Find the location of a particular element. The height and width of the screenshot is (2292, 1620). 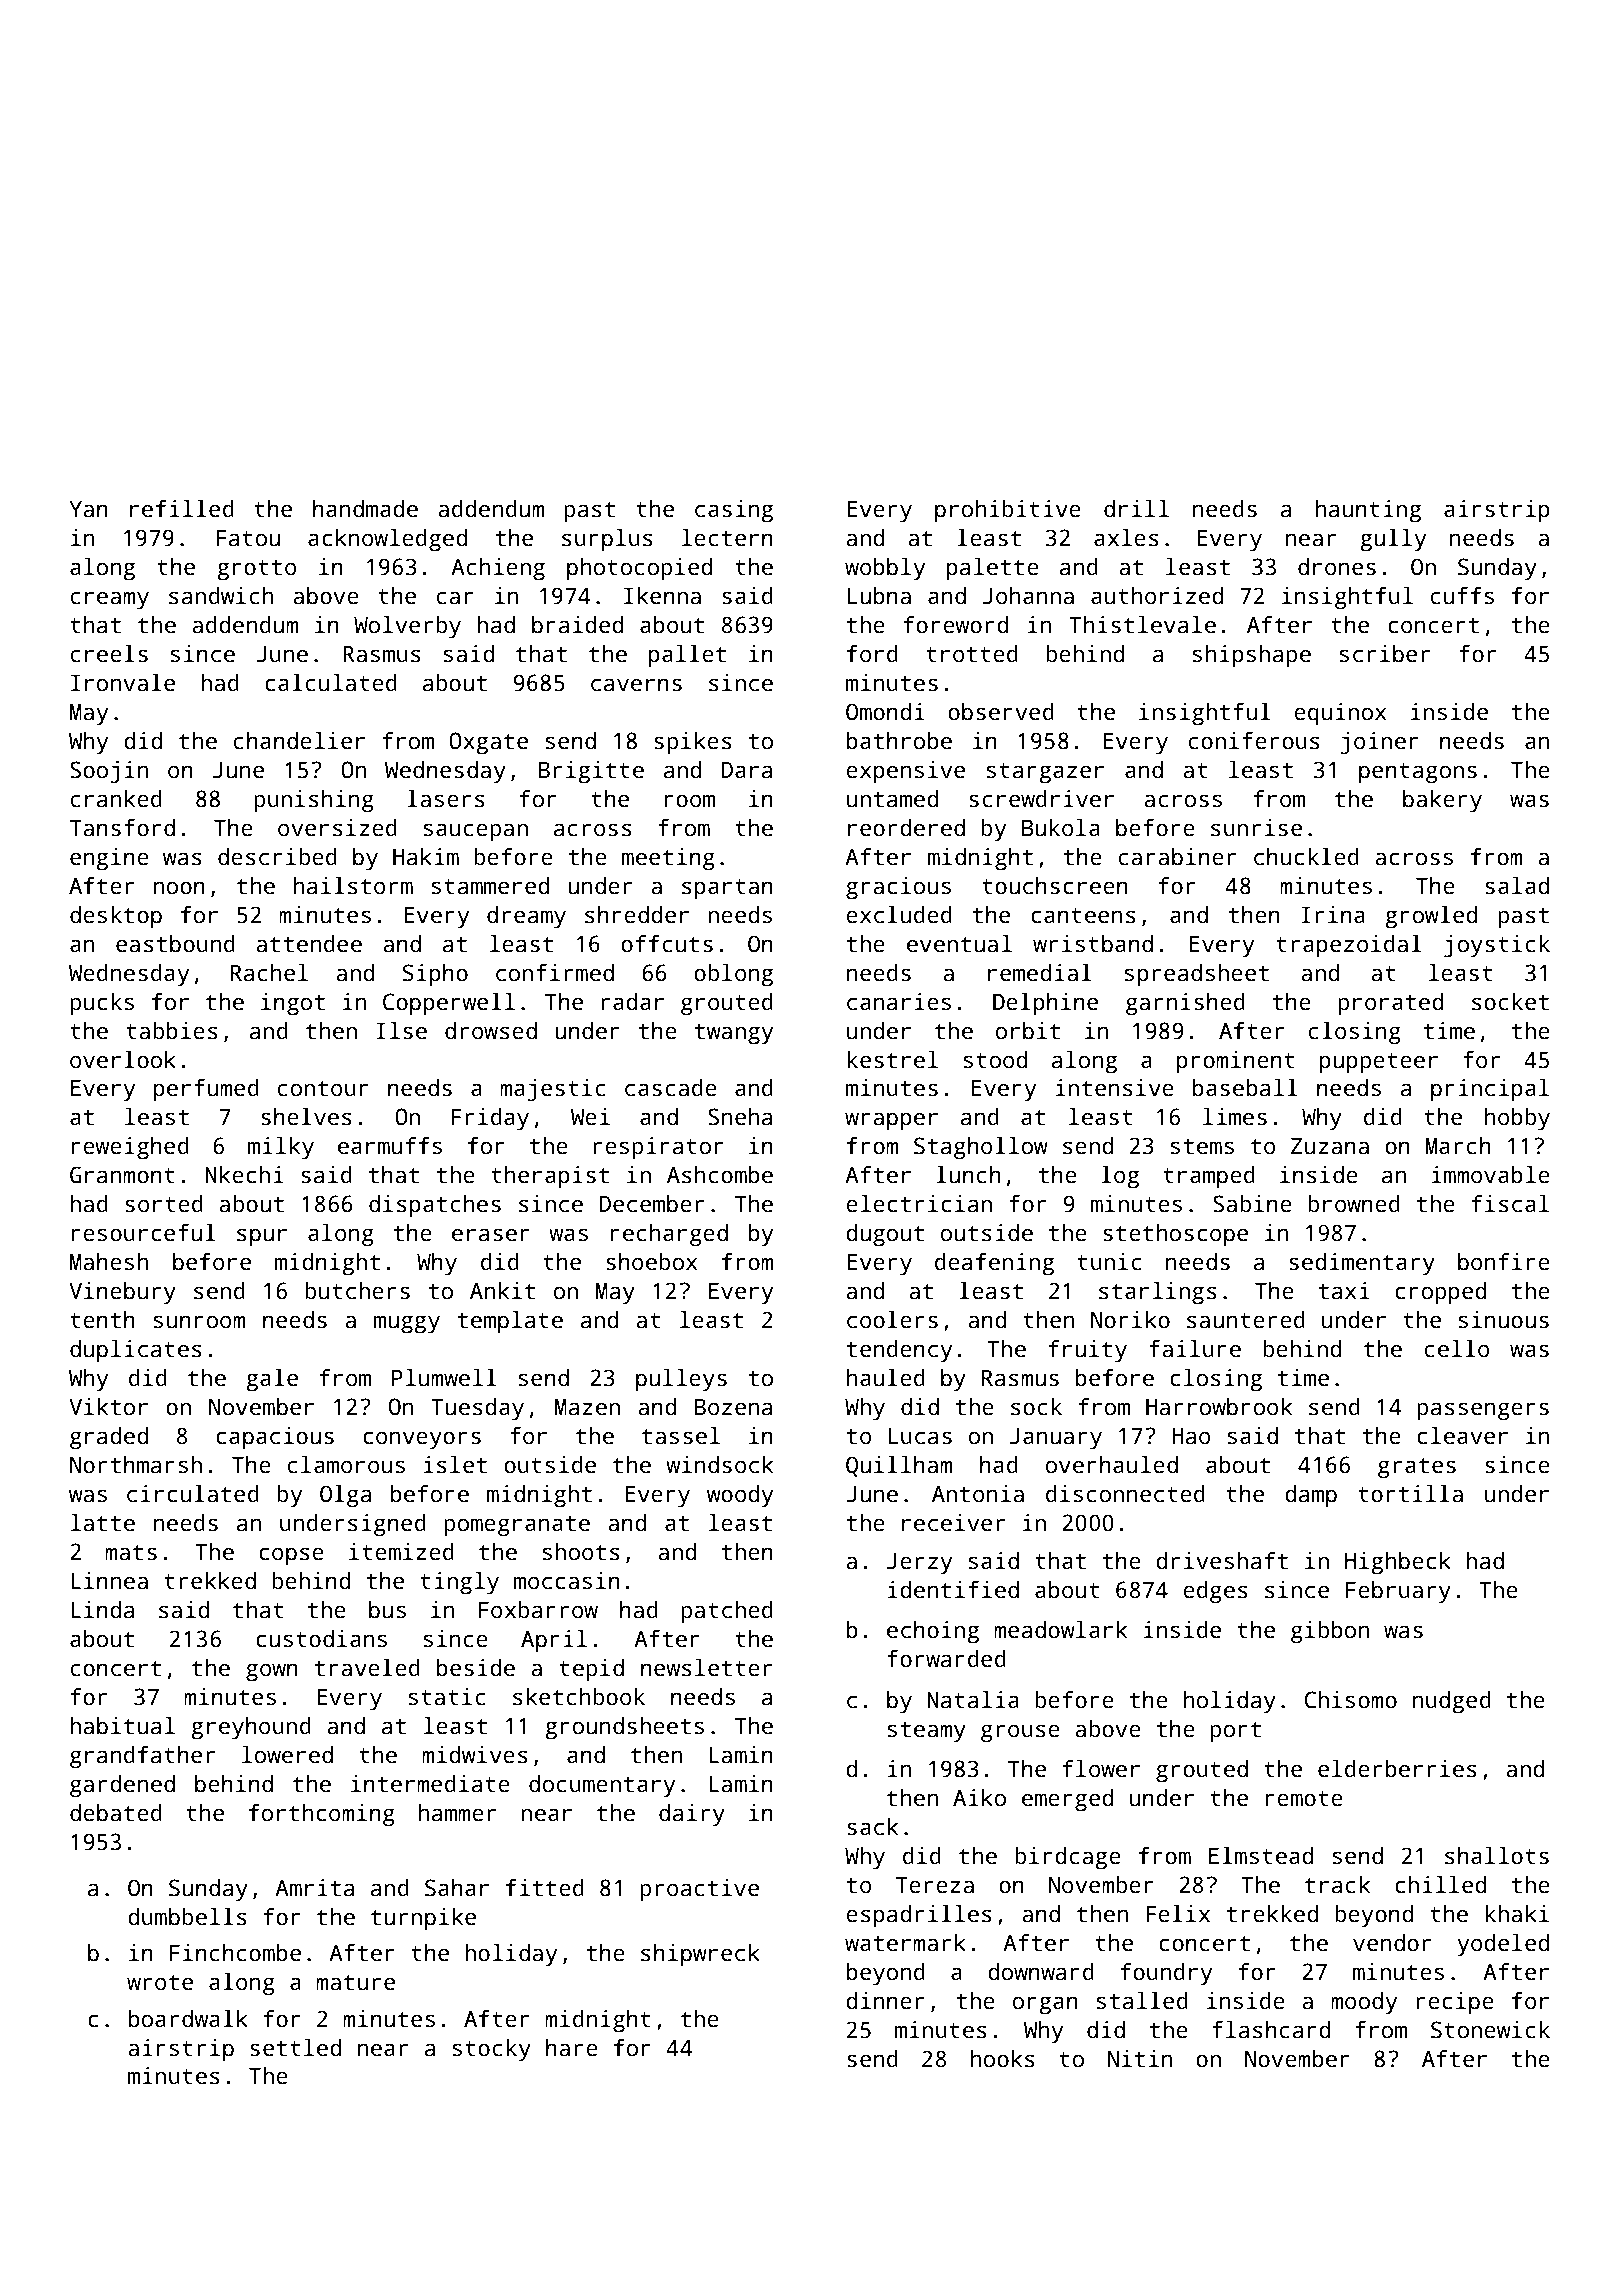

acknowledged is located at coordinates (387, 540).
